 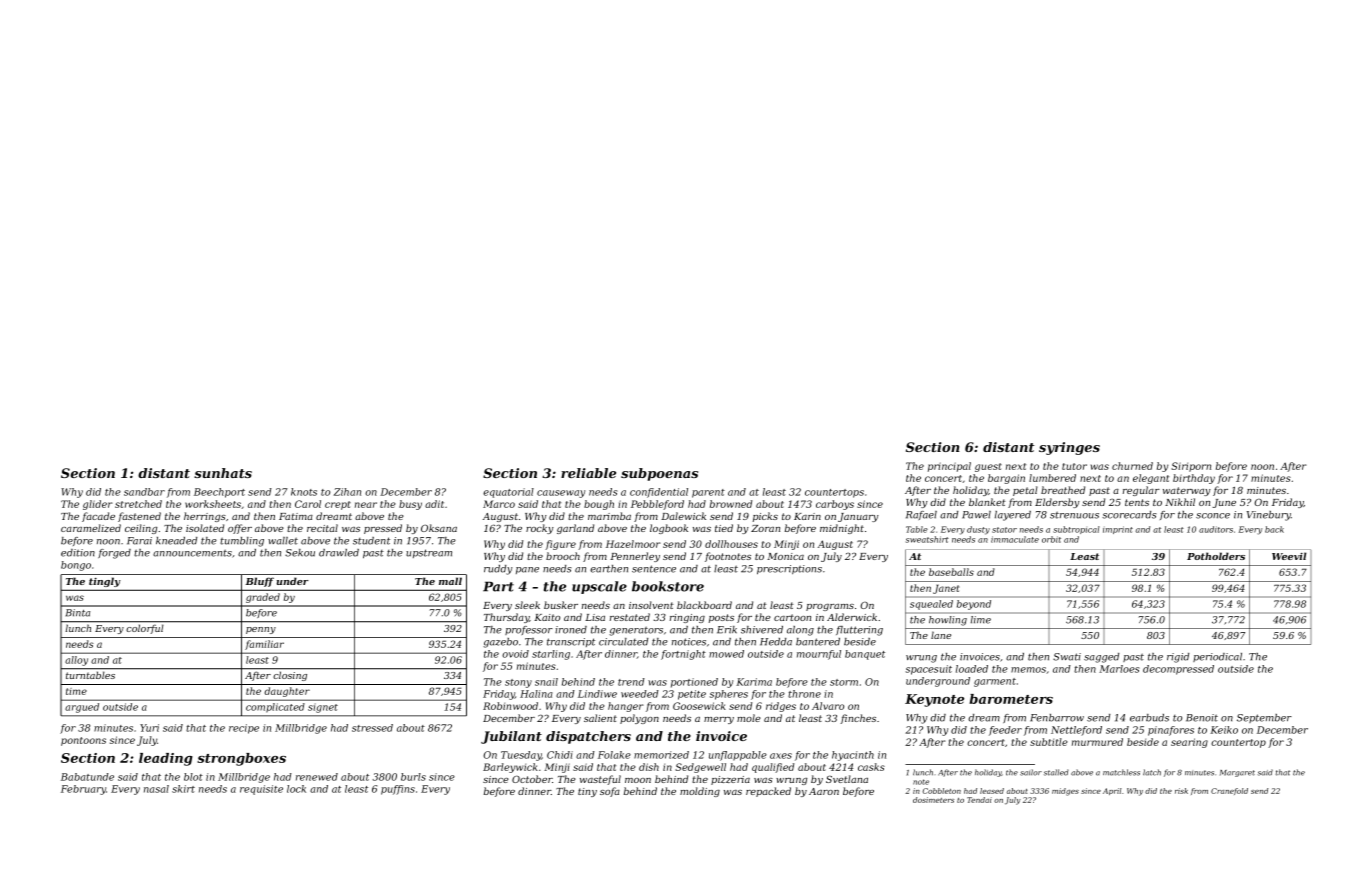 What do you see at coordinates (979, 800) in the image?
I see `Tendai` at bounding box center [979, 800].
